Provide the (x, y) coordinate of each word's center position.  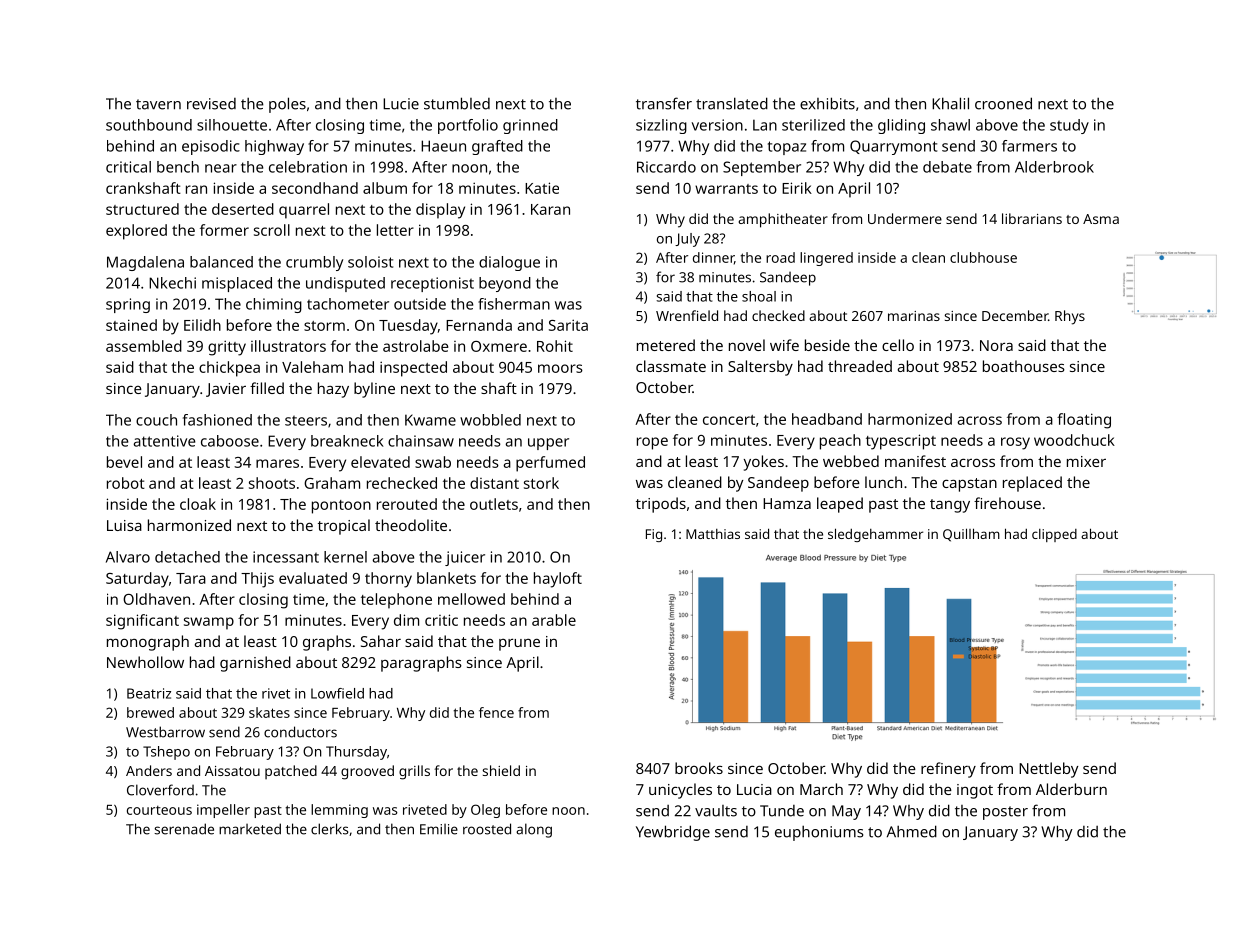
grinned (530, 126)
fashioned (217, 420)
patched (291, 772)
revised (211, 104)
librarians (1032, 218)
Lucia (754, 789)
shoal (759, 296)
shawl (950, 125)
